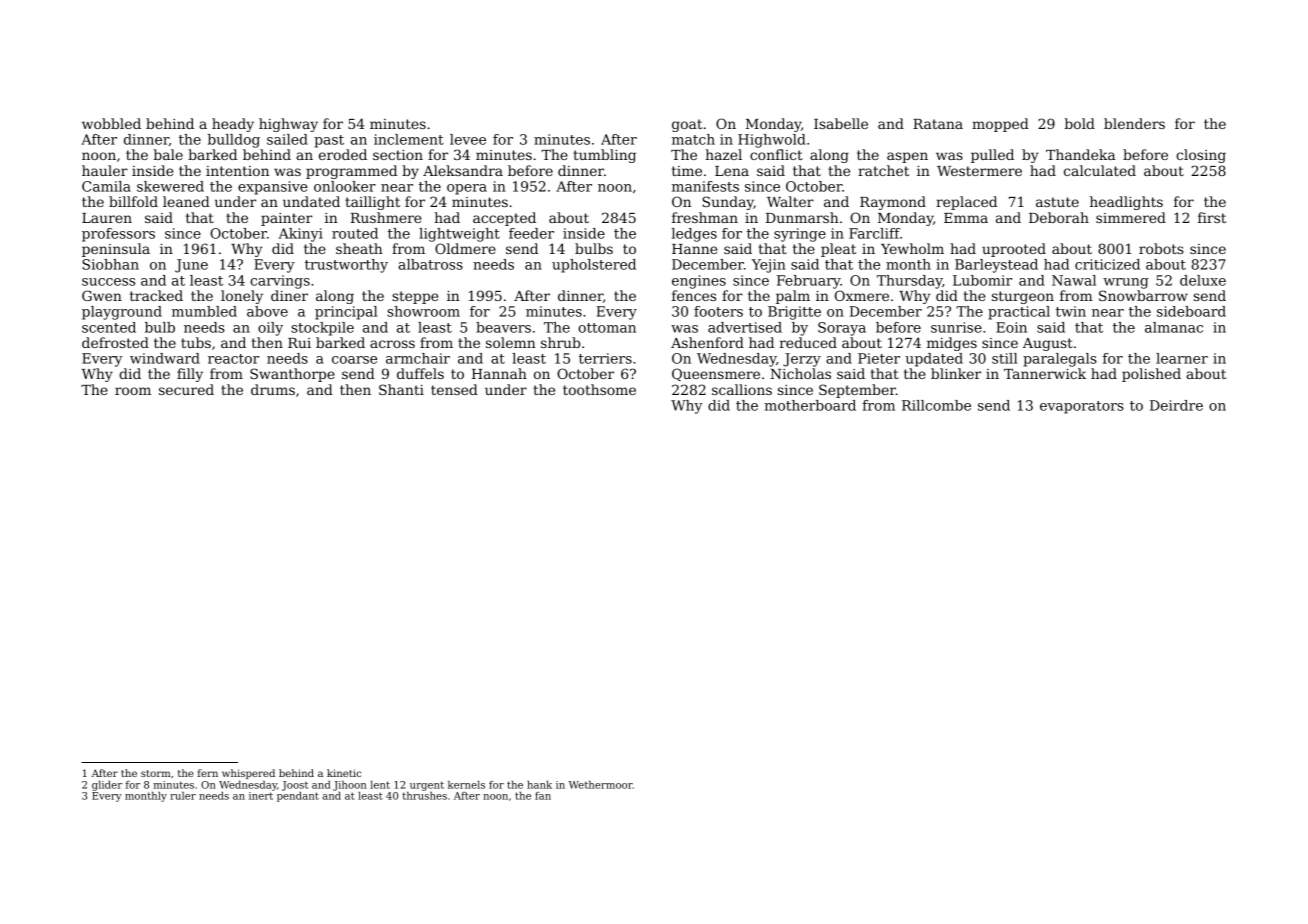  Describe the element at coordinates (687, 125) in the document. I see `goat` at that location.
